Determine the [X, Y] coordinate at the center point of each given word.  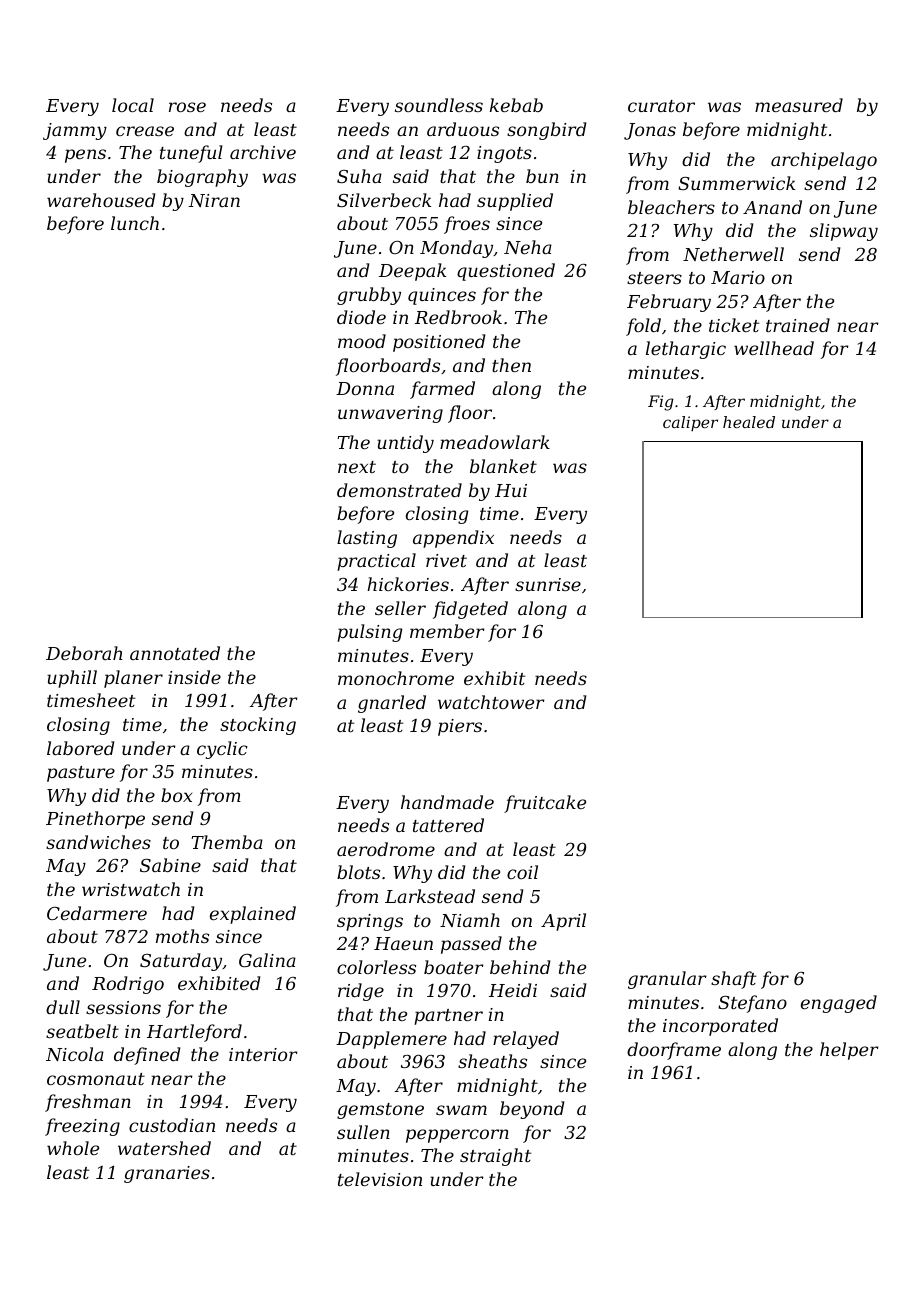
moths [182, 936]
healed [749, 422]
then [511, 365]
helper [849, 1051]
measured [799, 105]
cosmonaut [96, 1079]
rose [187, 107]
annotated [175, 653]
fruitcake [545, 804]
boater [454, 967]
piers [460, 727]
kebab [516, 105]
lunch [135, 223]
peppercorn [457, 1136]
